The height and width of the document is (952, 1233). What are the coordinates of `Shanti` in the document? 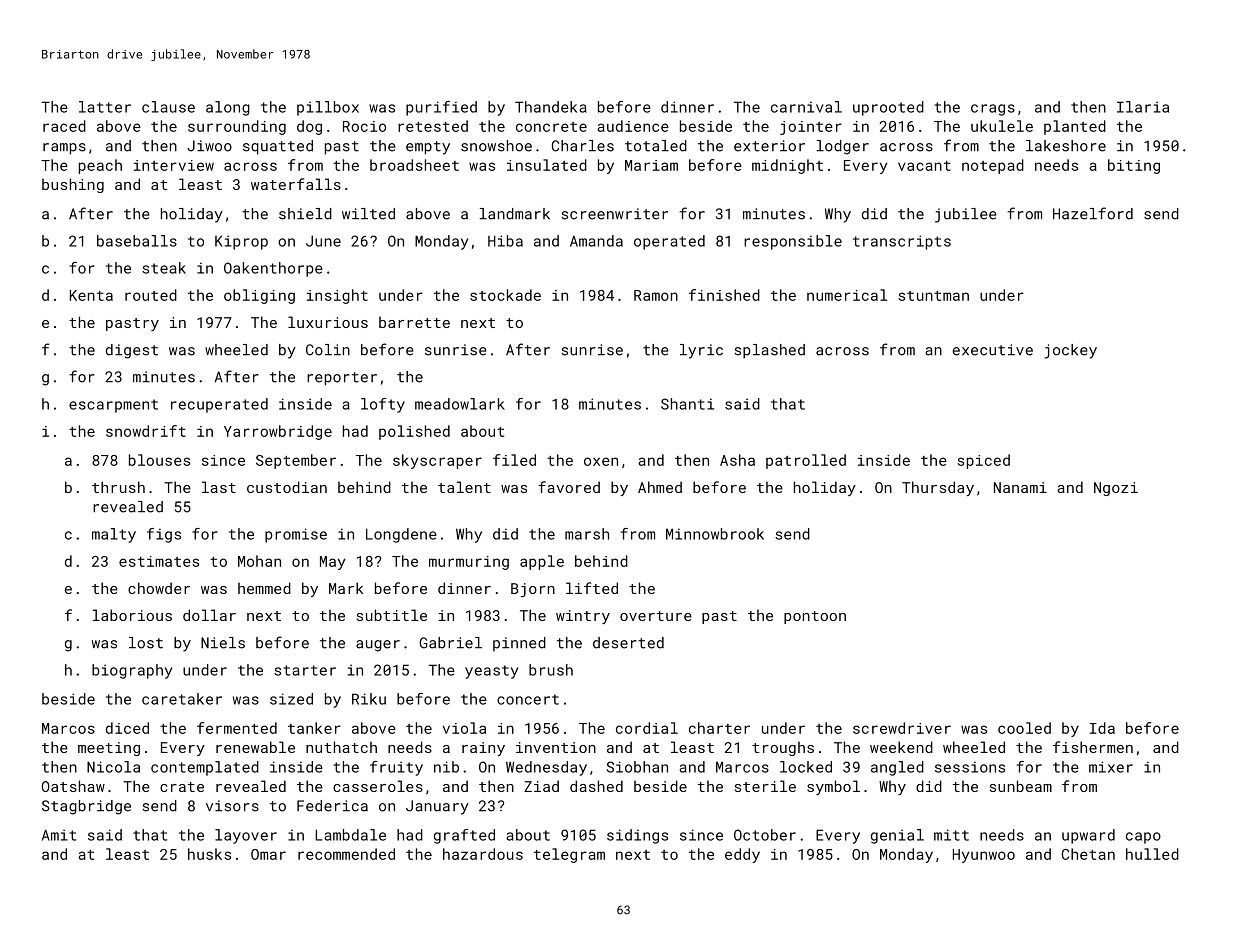 It's located at (687, 404).
